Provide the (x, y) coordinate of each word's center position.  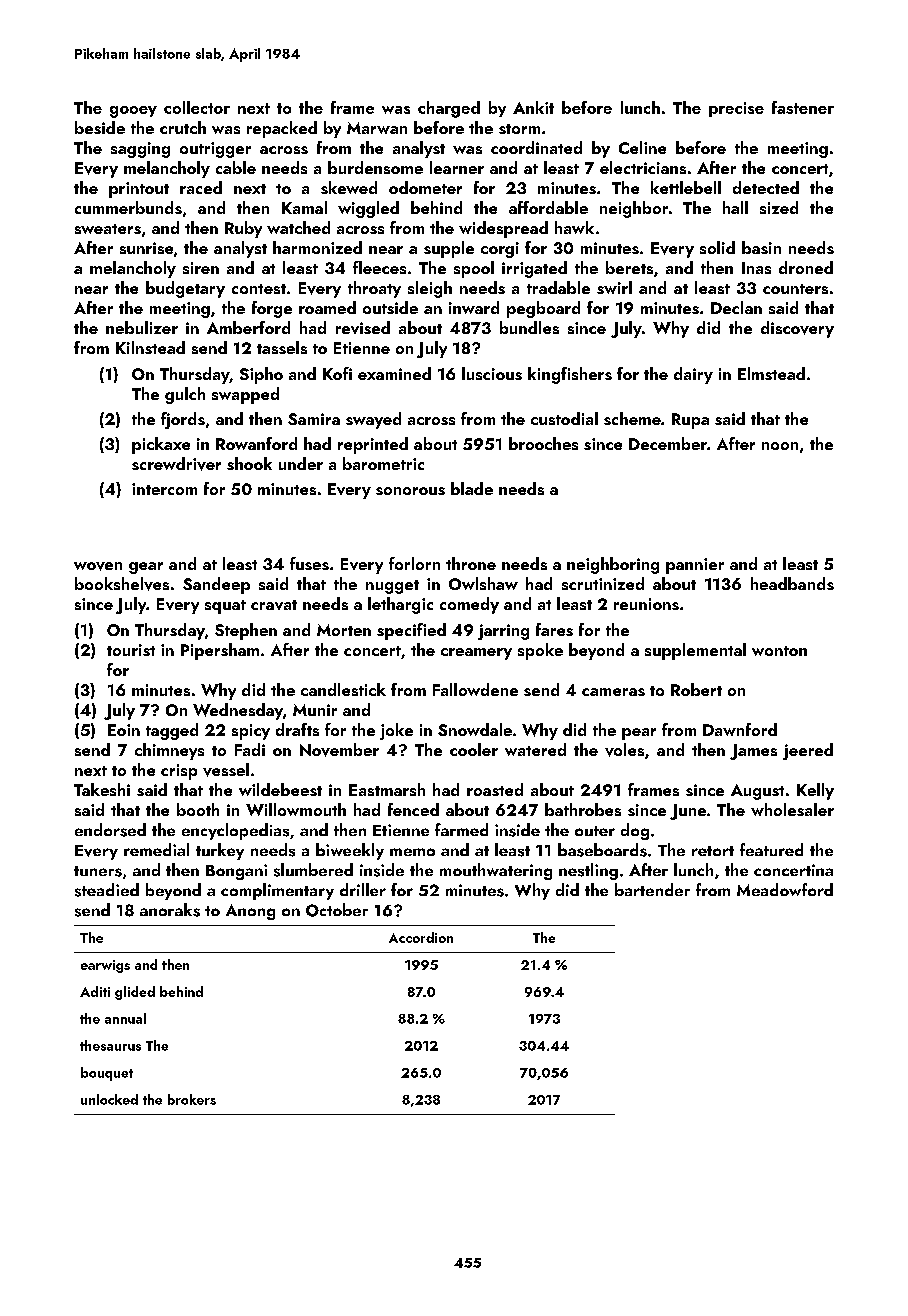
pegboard (543, 309)
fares (554, 629)
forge (272, 309)
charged (449, 109)
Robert (696, 689)
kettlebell (686, 187)
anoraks (170, 910)
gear (146, 568)
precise (736, 109)
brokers (192, 1099)
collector (197, 107)
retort (713, 851)
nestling (588, 871)
